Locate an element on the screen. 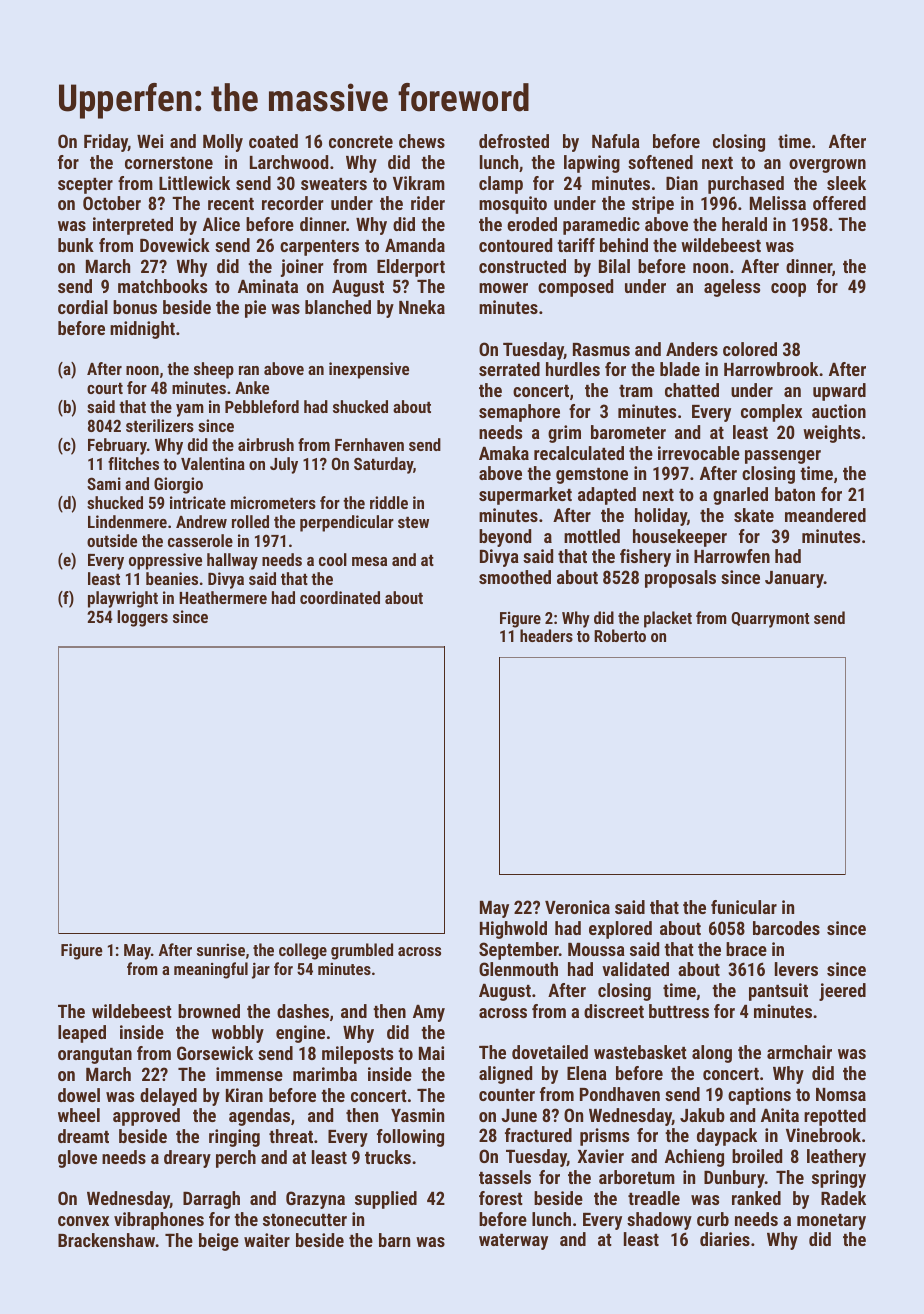 The width and height of the screenshot is (924, 1314). Nneka is located at coordinates (422, 307).
